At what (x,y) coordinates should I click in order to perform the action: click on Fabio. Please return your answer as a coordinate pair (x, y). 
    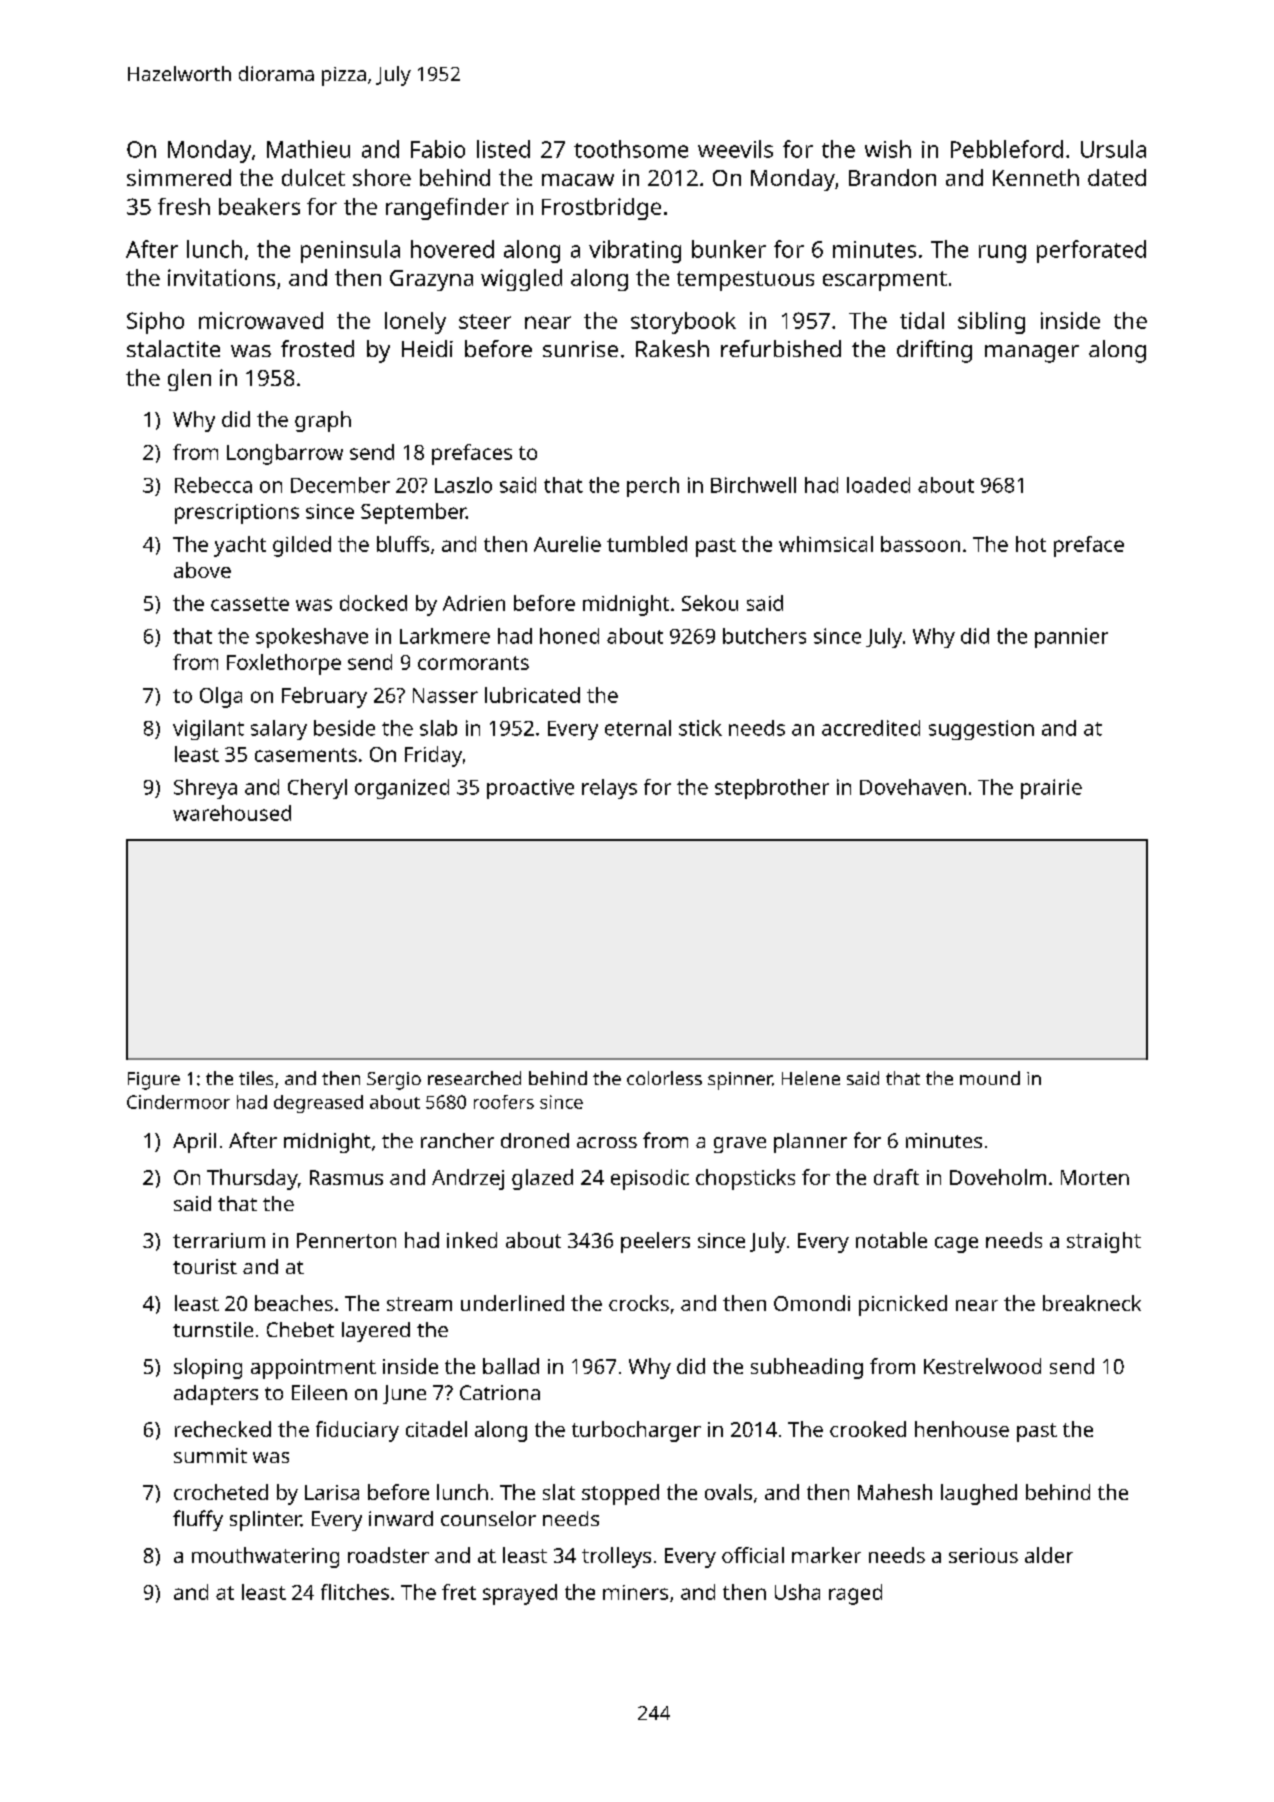
    Looking at the image, I should click on (438, 149).
